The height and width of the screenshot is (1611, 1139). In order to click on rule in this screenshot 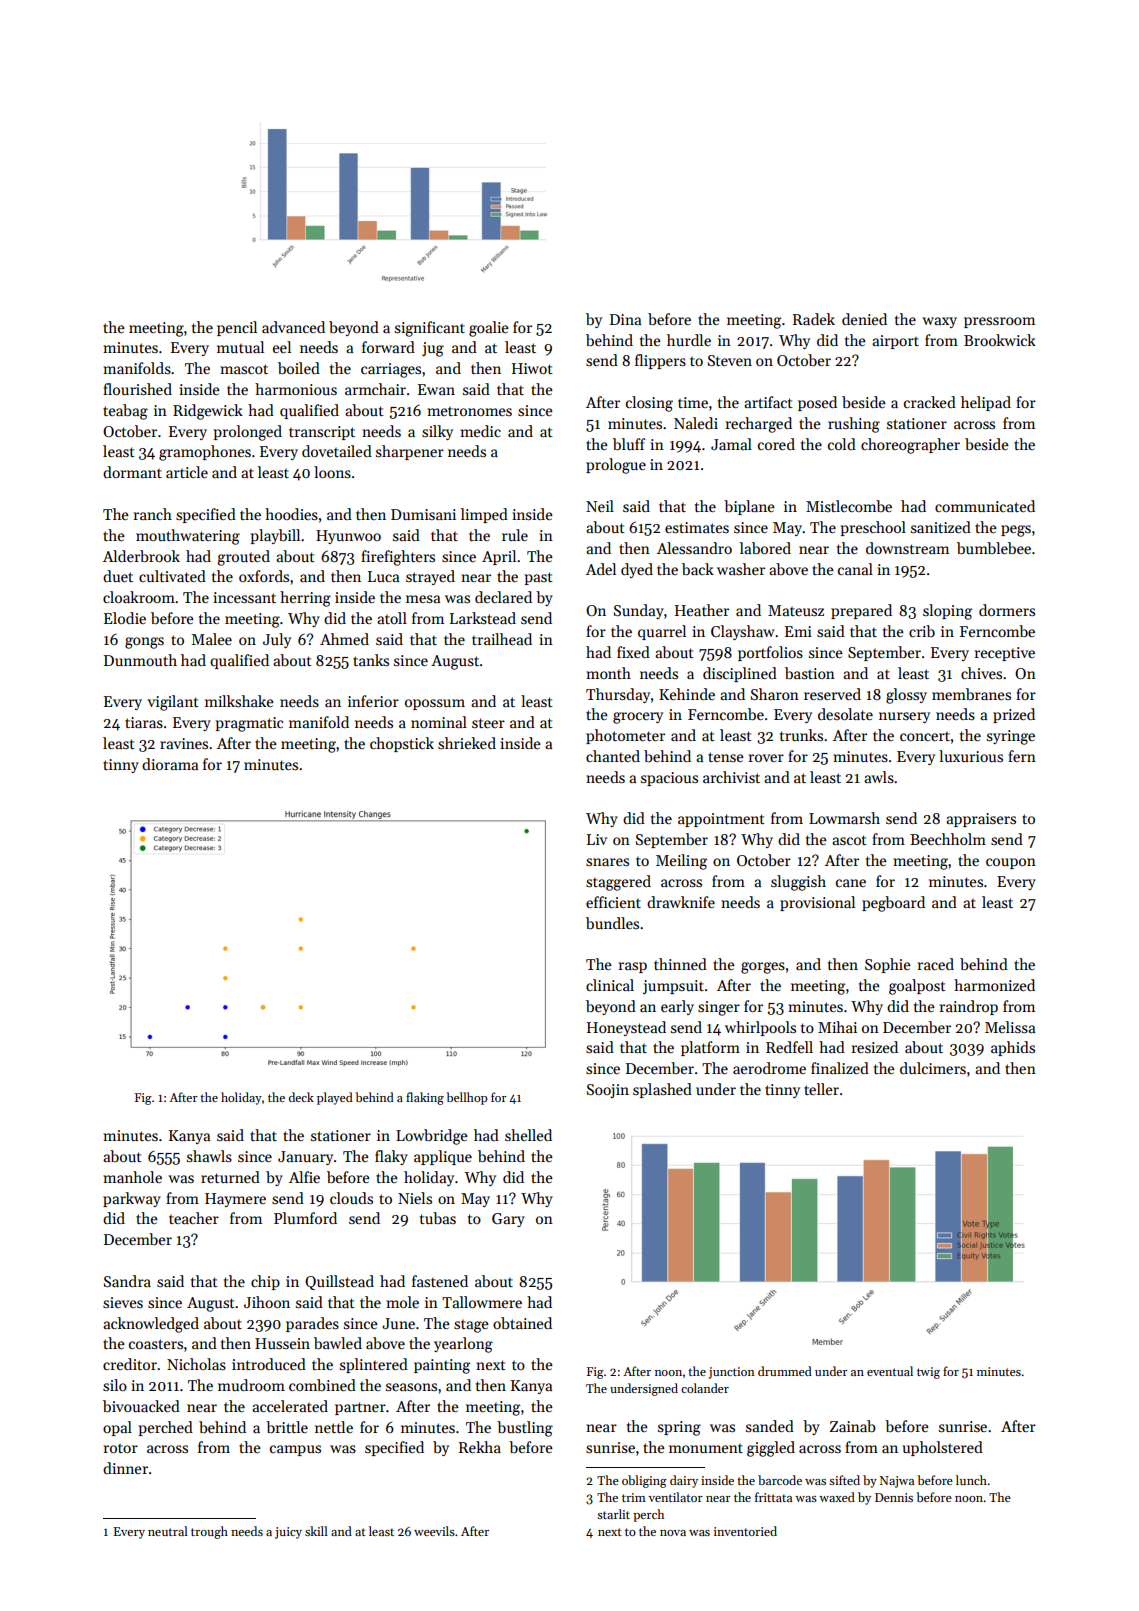, I will do `click(515, 535)`.
